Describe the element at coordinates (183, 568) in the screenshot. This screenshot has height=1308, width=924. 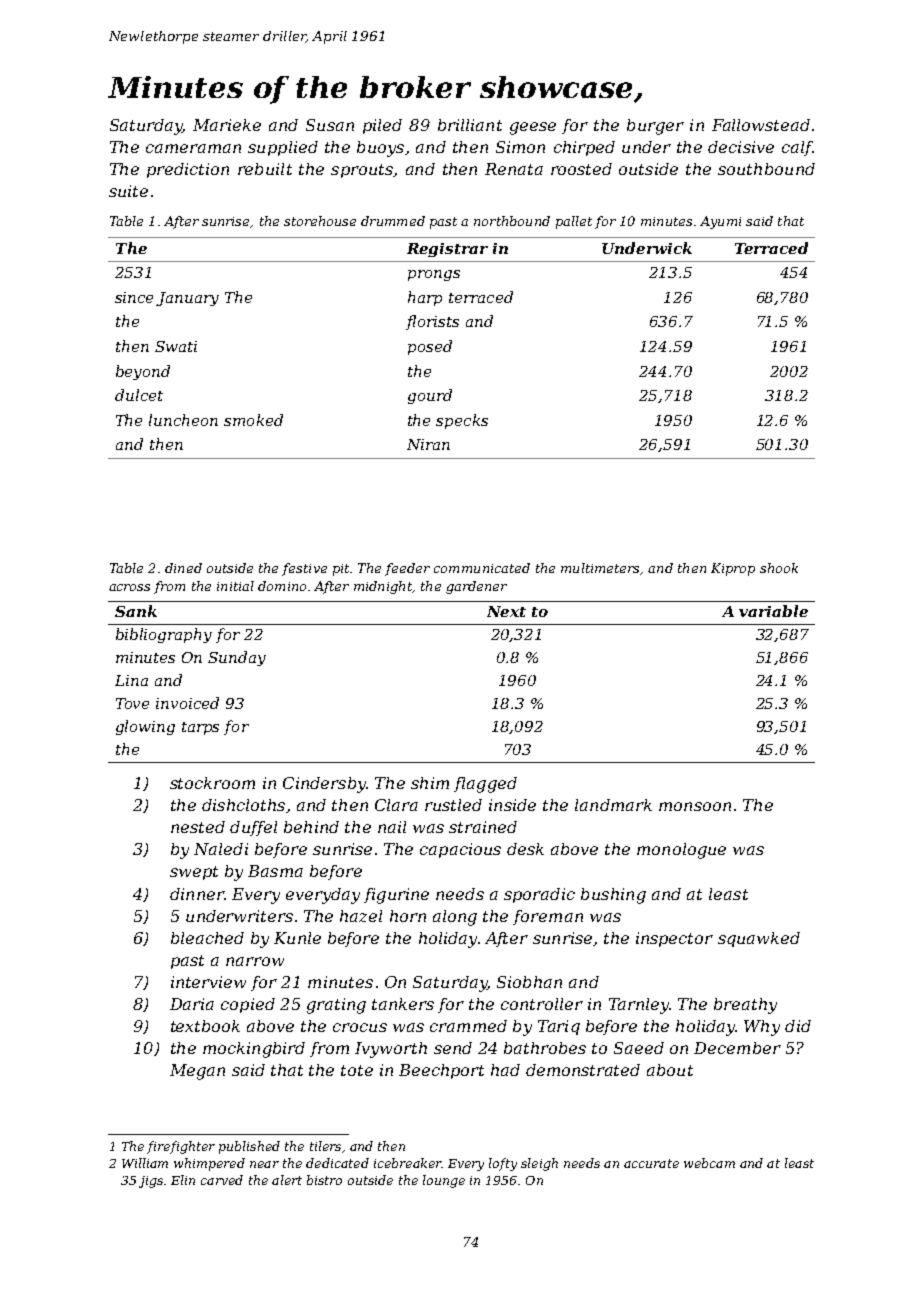
I see `dined` at that location.
